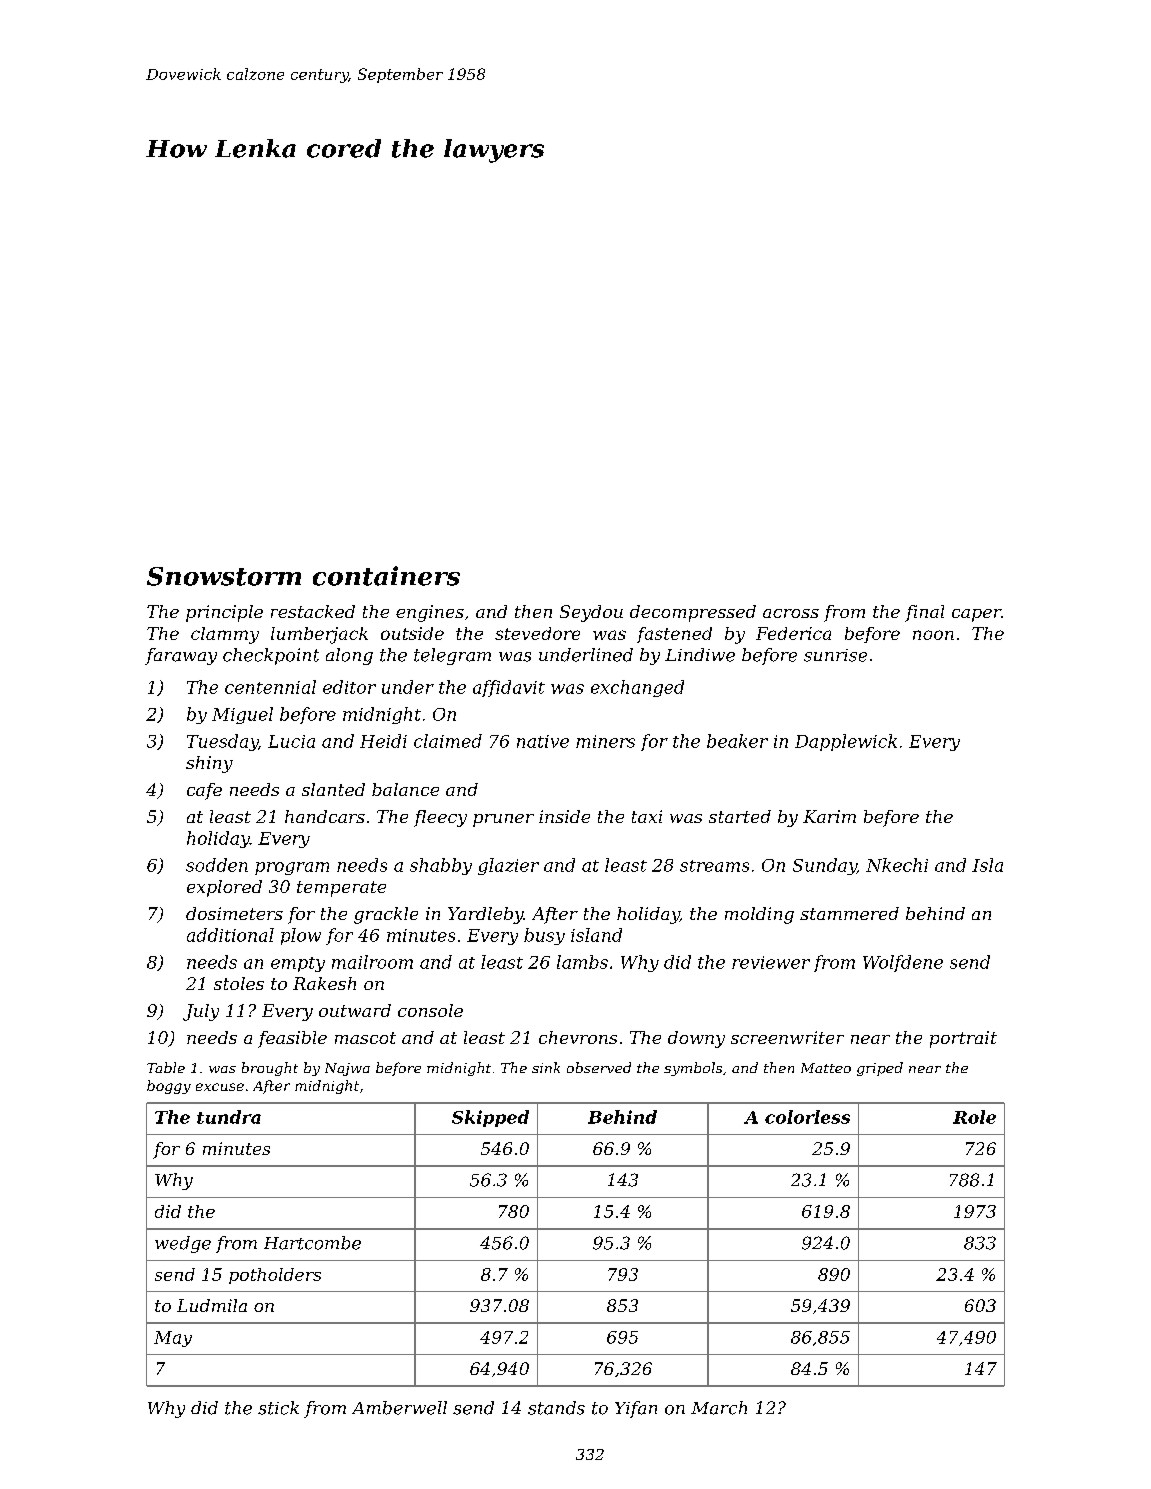 This page has width=1151, height=1489. What do you see at coordinates (275, 1276) in the page?
I see `potholders` at bounding box center [275, 1276].
